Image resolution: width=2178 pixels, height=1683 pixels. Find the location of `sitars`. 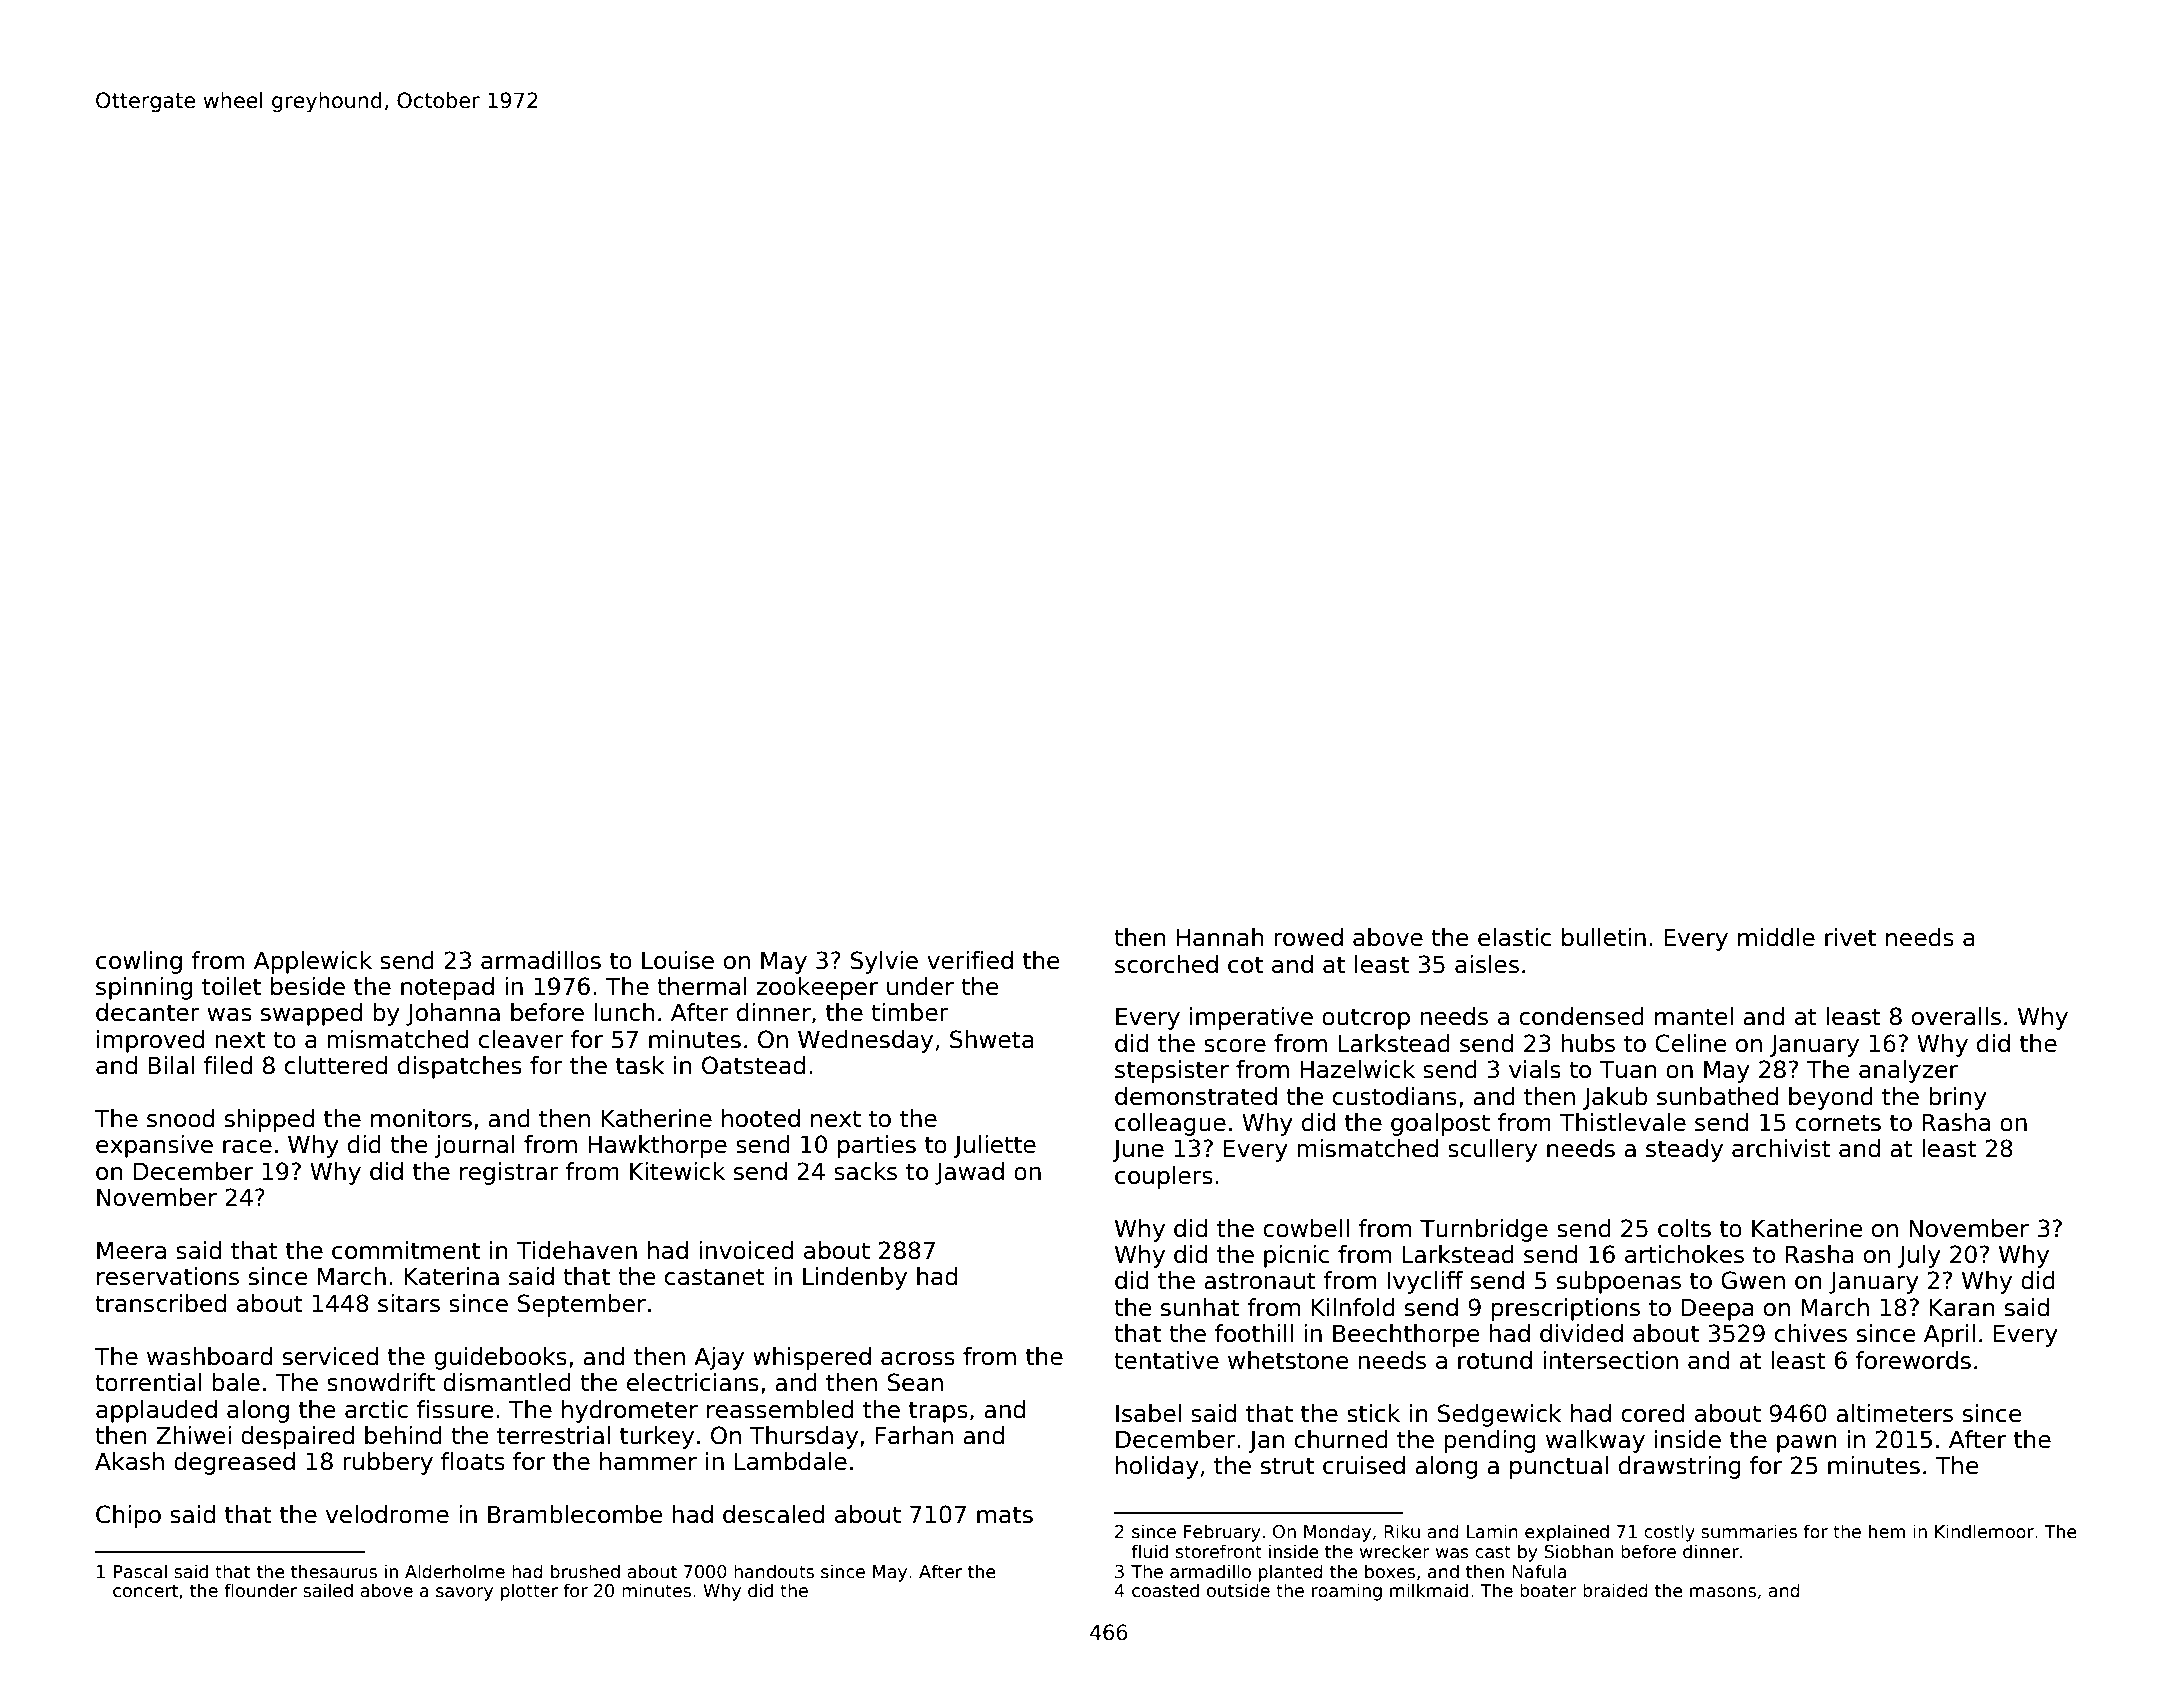

sitars is located at coordinates (409, 1303).
